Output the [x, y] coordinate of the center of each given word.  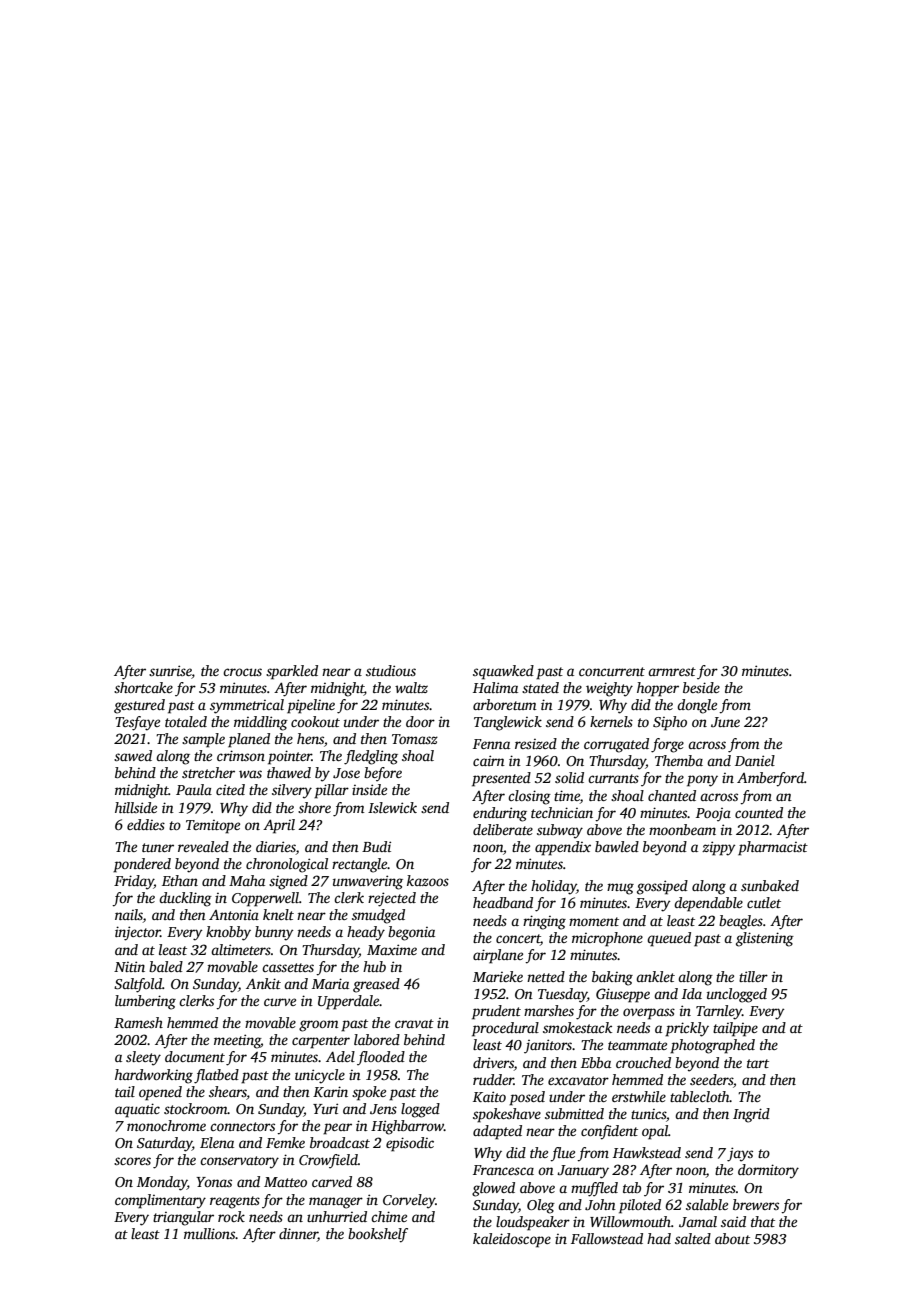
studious [391, 670]
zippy [718, 848]
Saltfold [138, 985]
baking [612, 978]
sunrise [170, 670]
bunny [274, 933]
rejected [392, 899]
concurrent [612, 671]
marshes [549, 1010]
